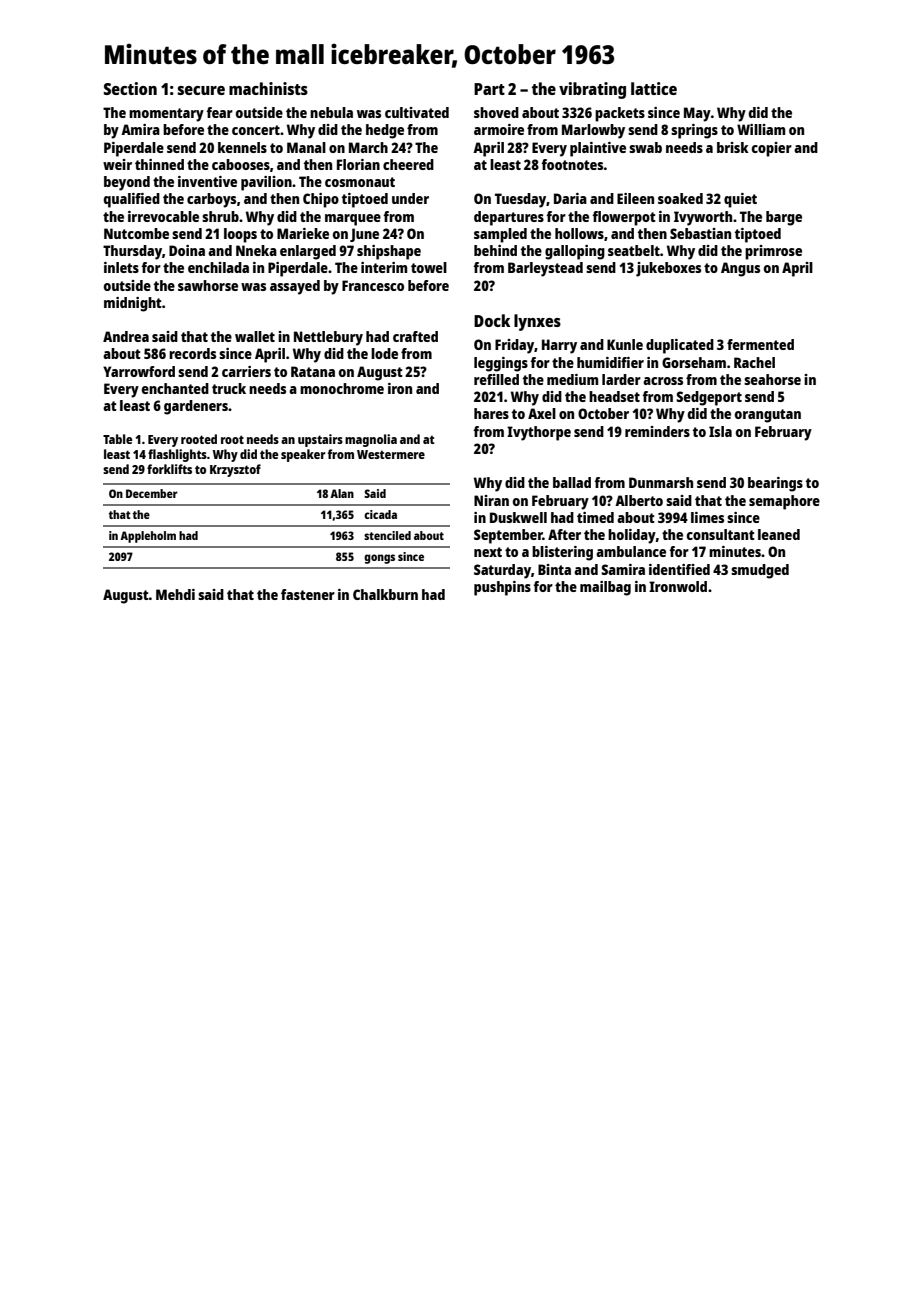 The height and width of the page is (1308, 924). Describe the element at coordinates (132, 200) in the page. I see `qualified` at that location.
